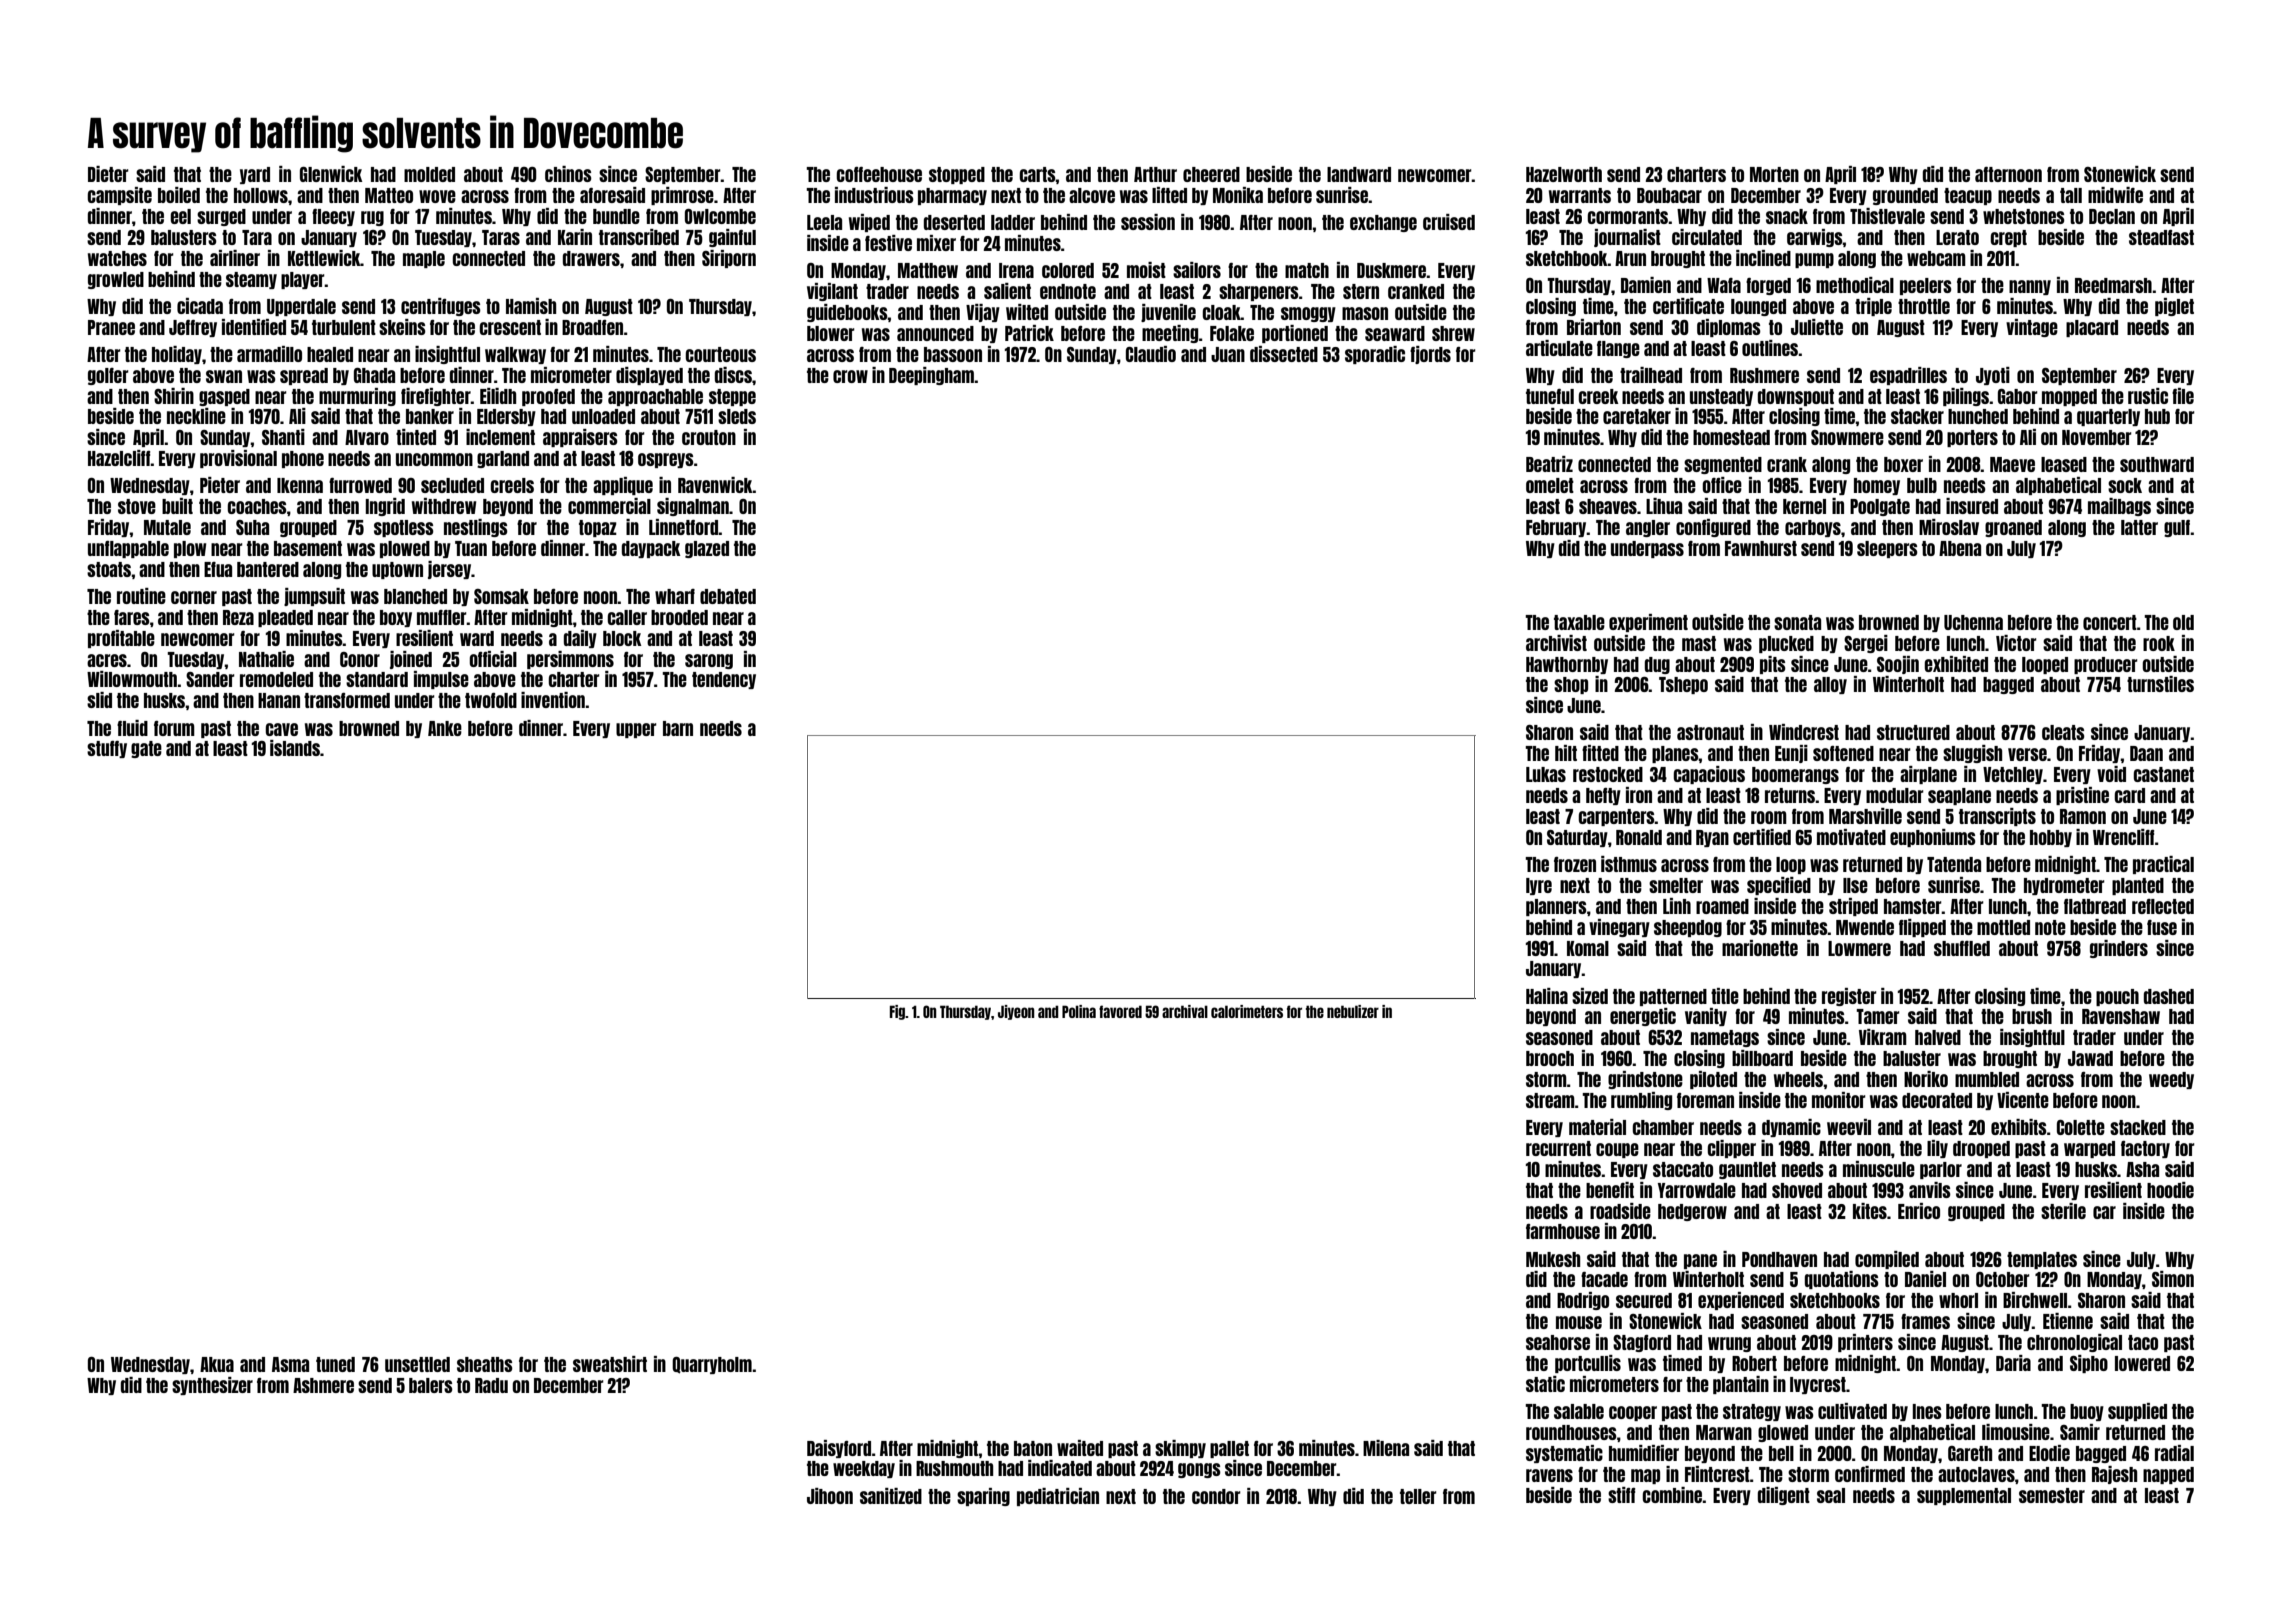  Describe the element at coordinates (1558, 1148) in the screenshot. I see `recurrent` at that location.
